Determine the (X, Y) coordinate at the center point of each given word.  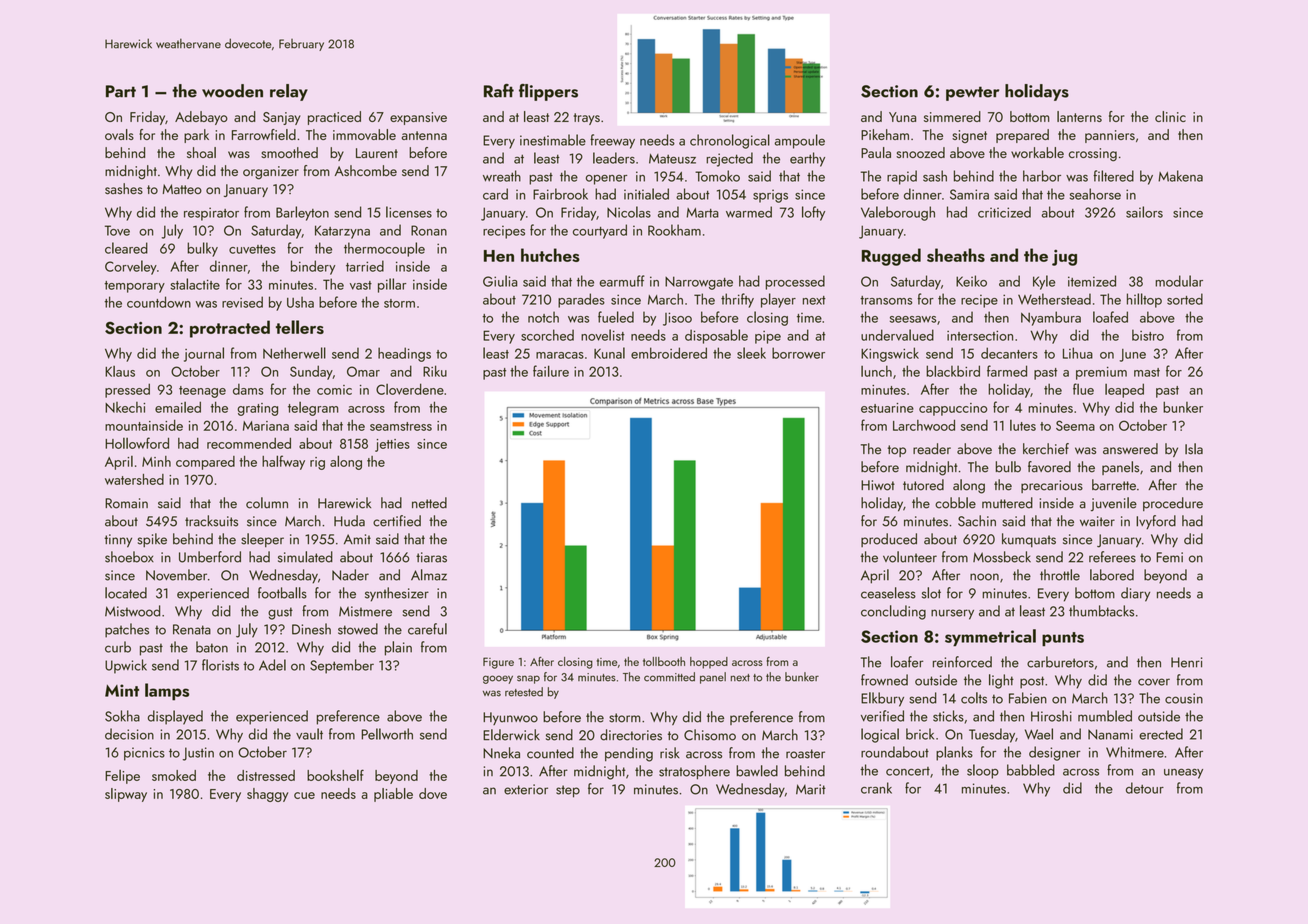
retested (524, 692)
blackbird (953, 371)
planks (954, 753)
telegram (313, 409)
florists (220, 665)
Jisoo (677, 319)
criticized (1004, 212)
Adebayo (201, 118)
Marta (702, 213)
